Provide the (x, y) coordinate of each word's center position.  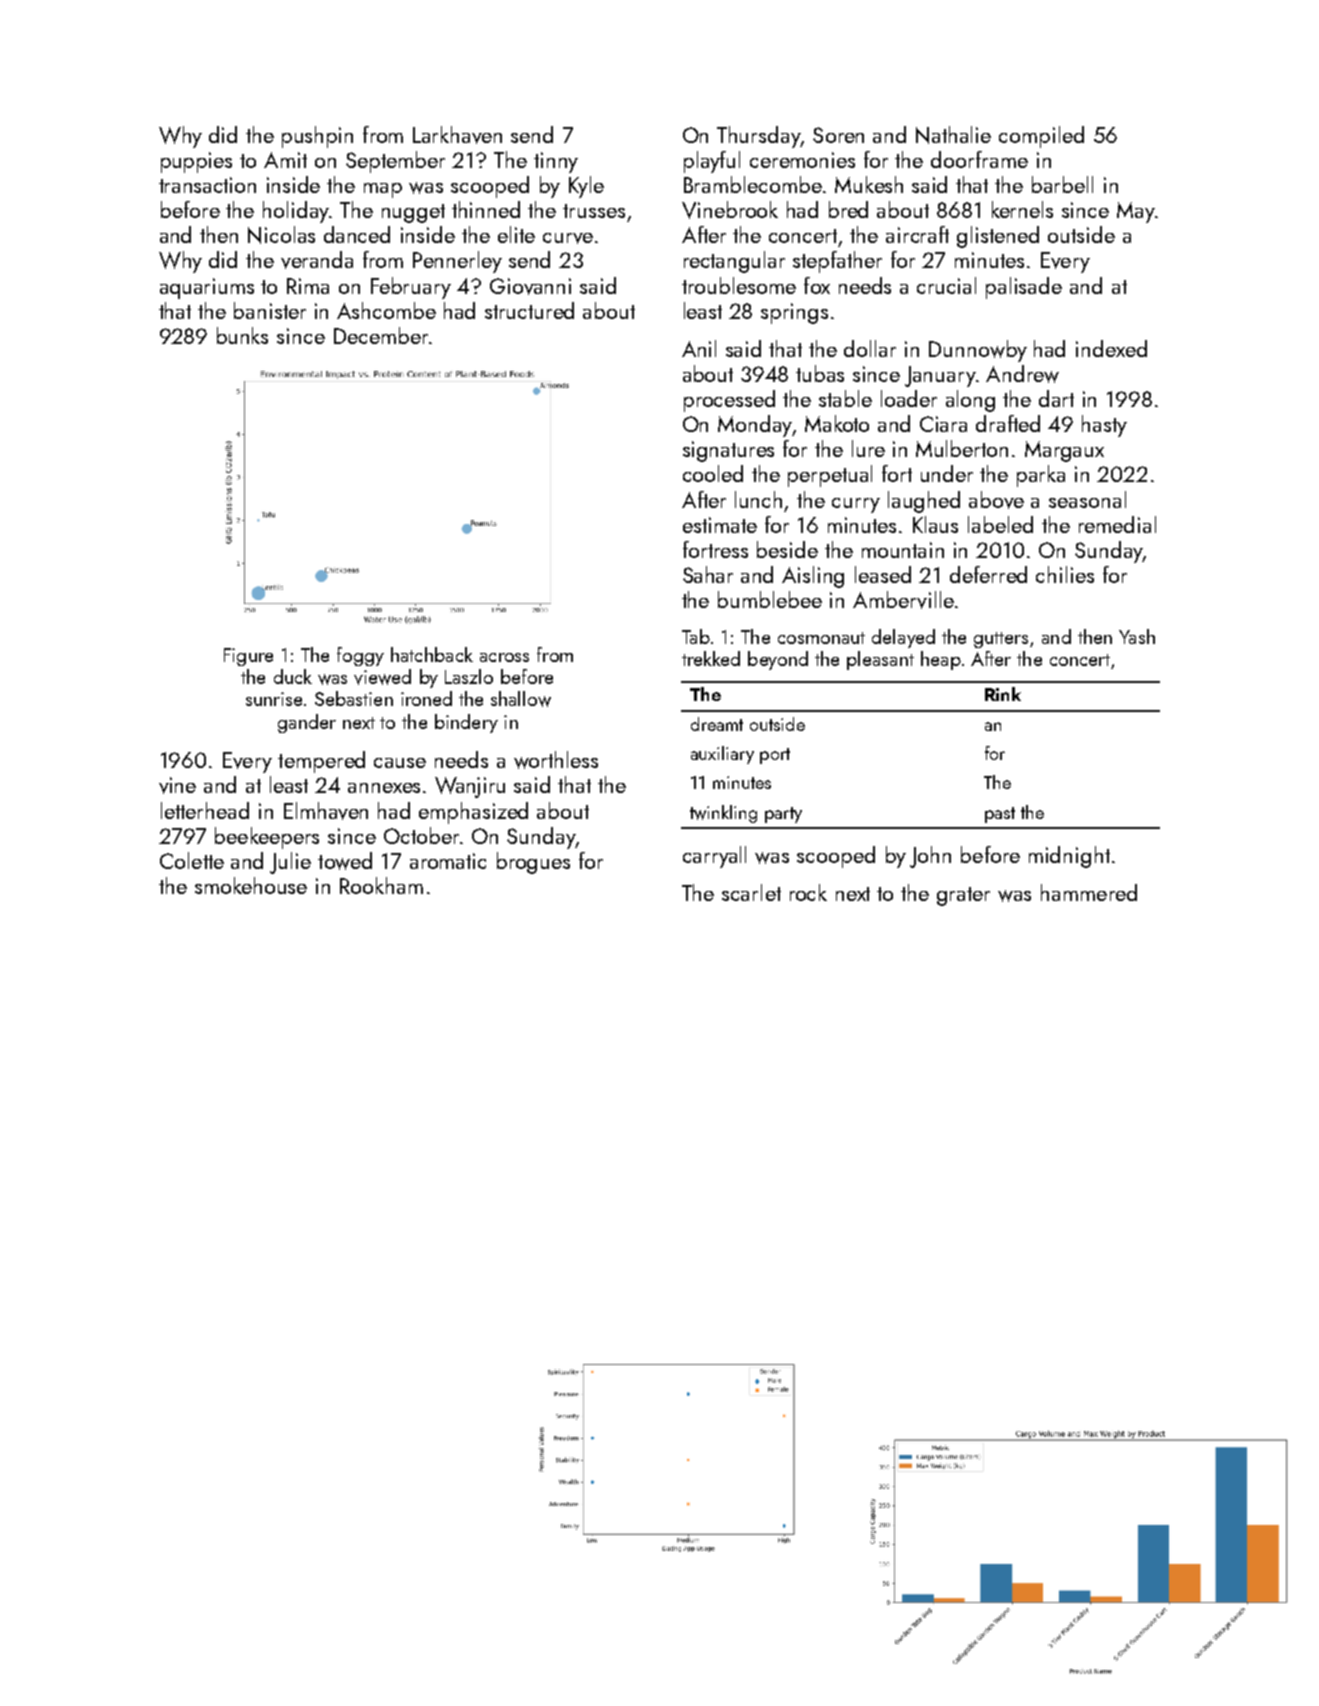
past (1000, 815)
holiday (296, 212)
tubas (820, 373)
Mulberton (962, 448)
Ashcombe (386, 310)
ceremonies (802, 160)
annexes (384, 788)
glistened (998, 237)
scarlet (751, 892)
